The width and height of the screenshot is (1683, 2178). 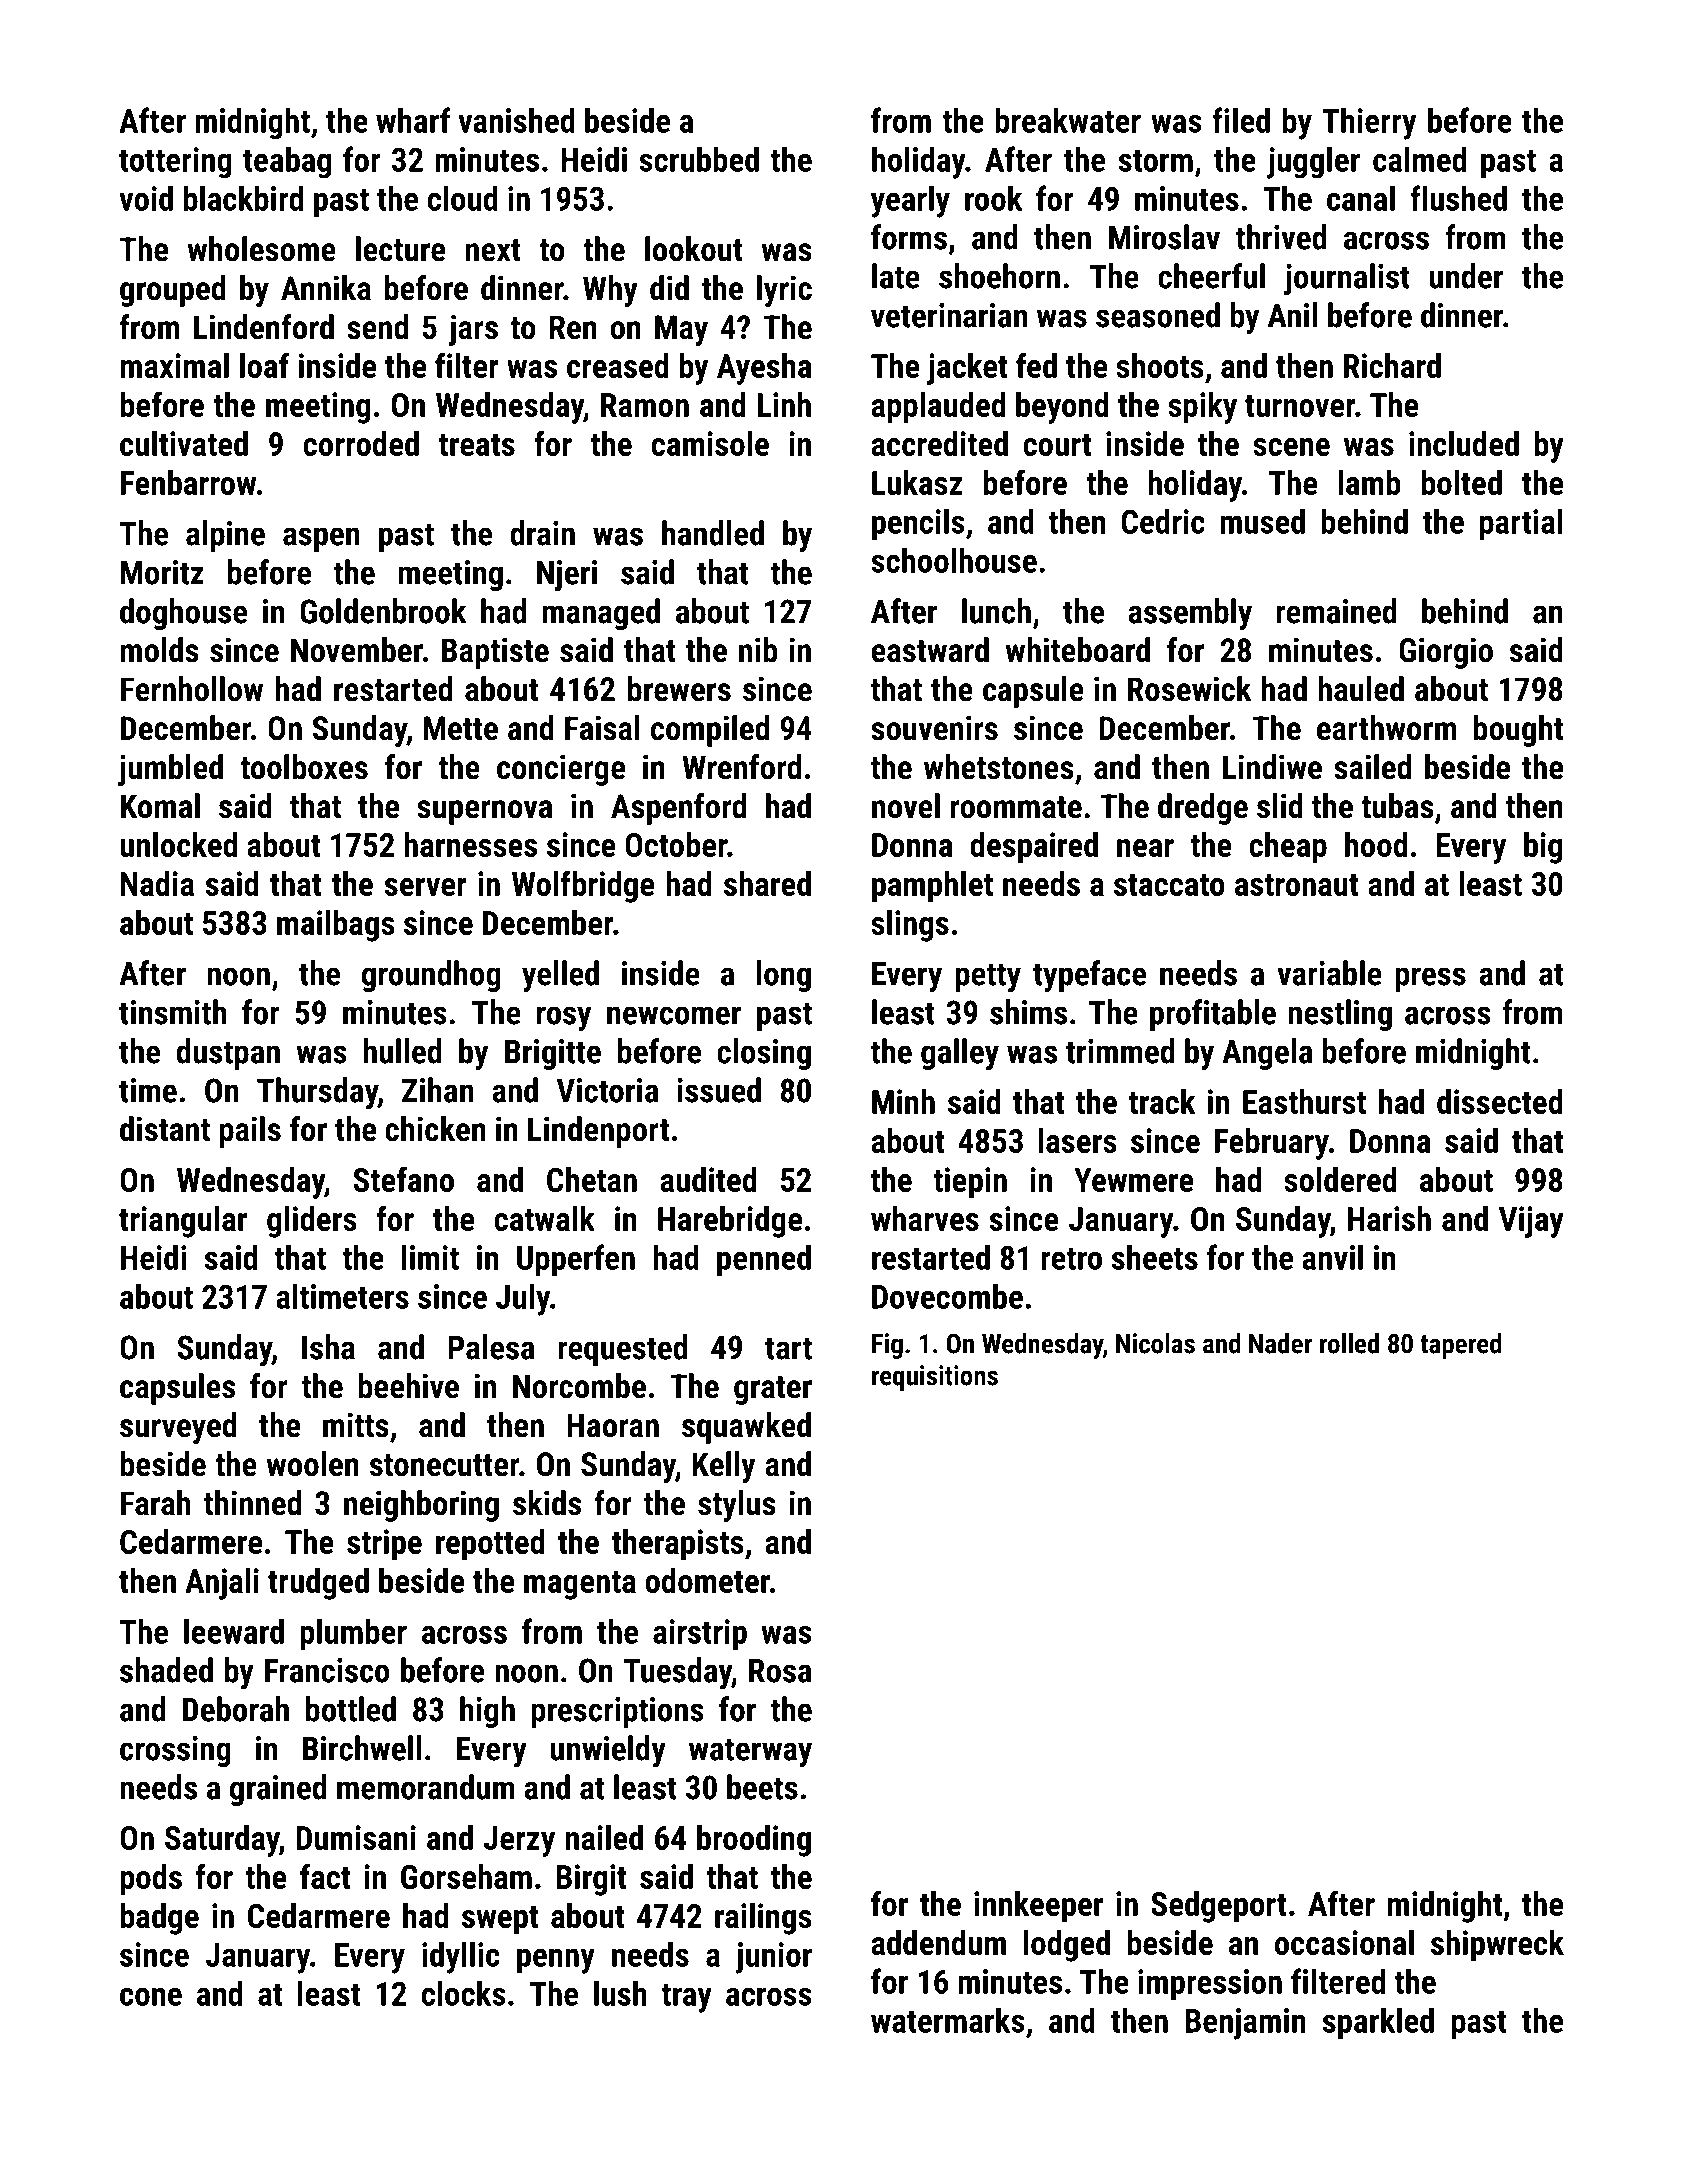 What do you see at coordinates (328, 1347) in the screenshot?
I see `Isha` at bounding box center [328, 1347].
